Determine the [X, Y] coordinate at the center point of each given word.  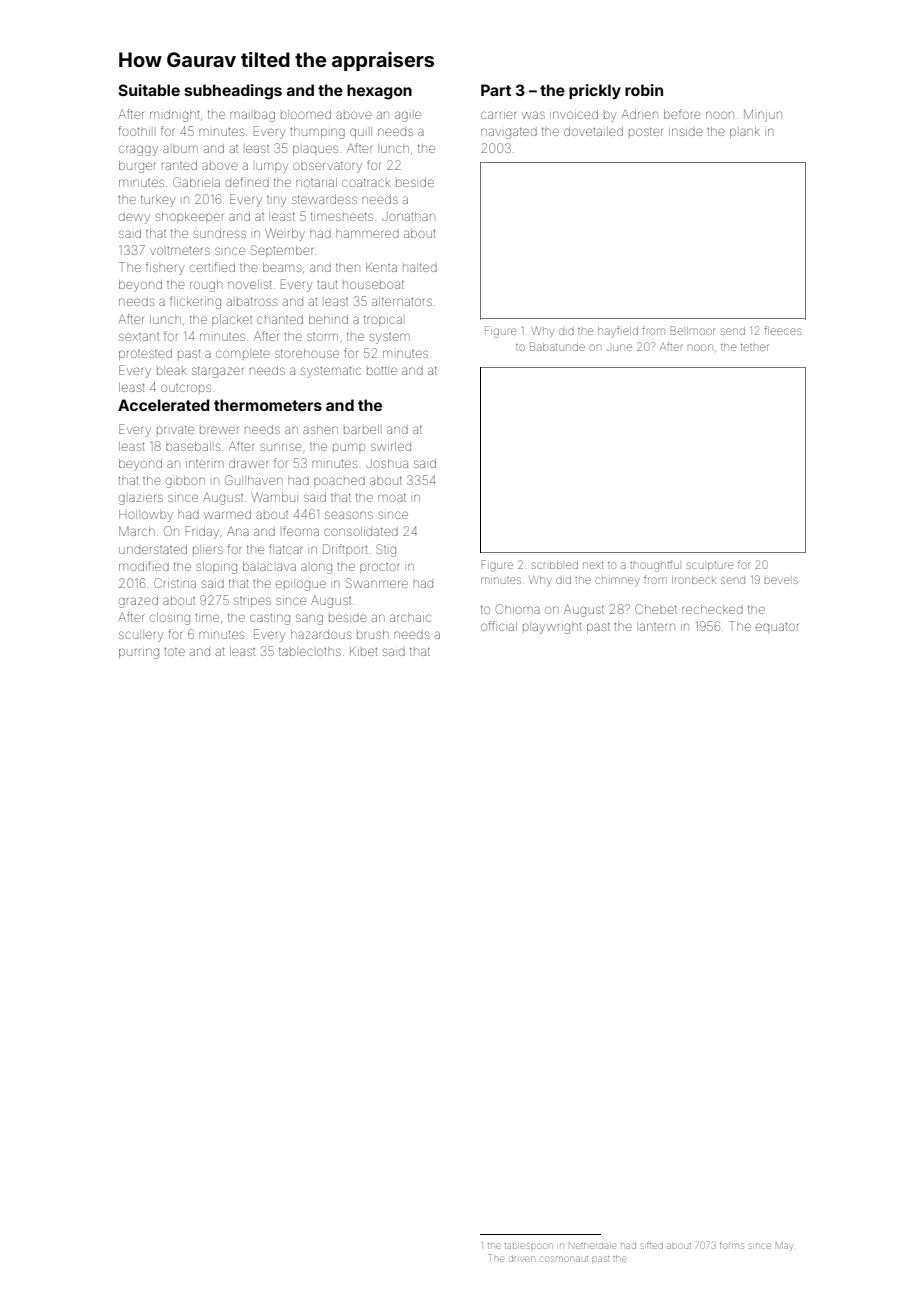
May [784, 1246]
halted [420, 267]
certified [212, 267]
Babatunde [557, 346]
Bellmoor [692, 330]
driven [521, 1259]
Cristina [175, 583]
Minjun [763, 115]
